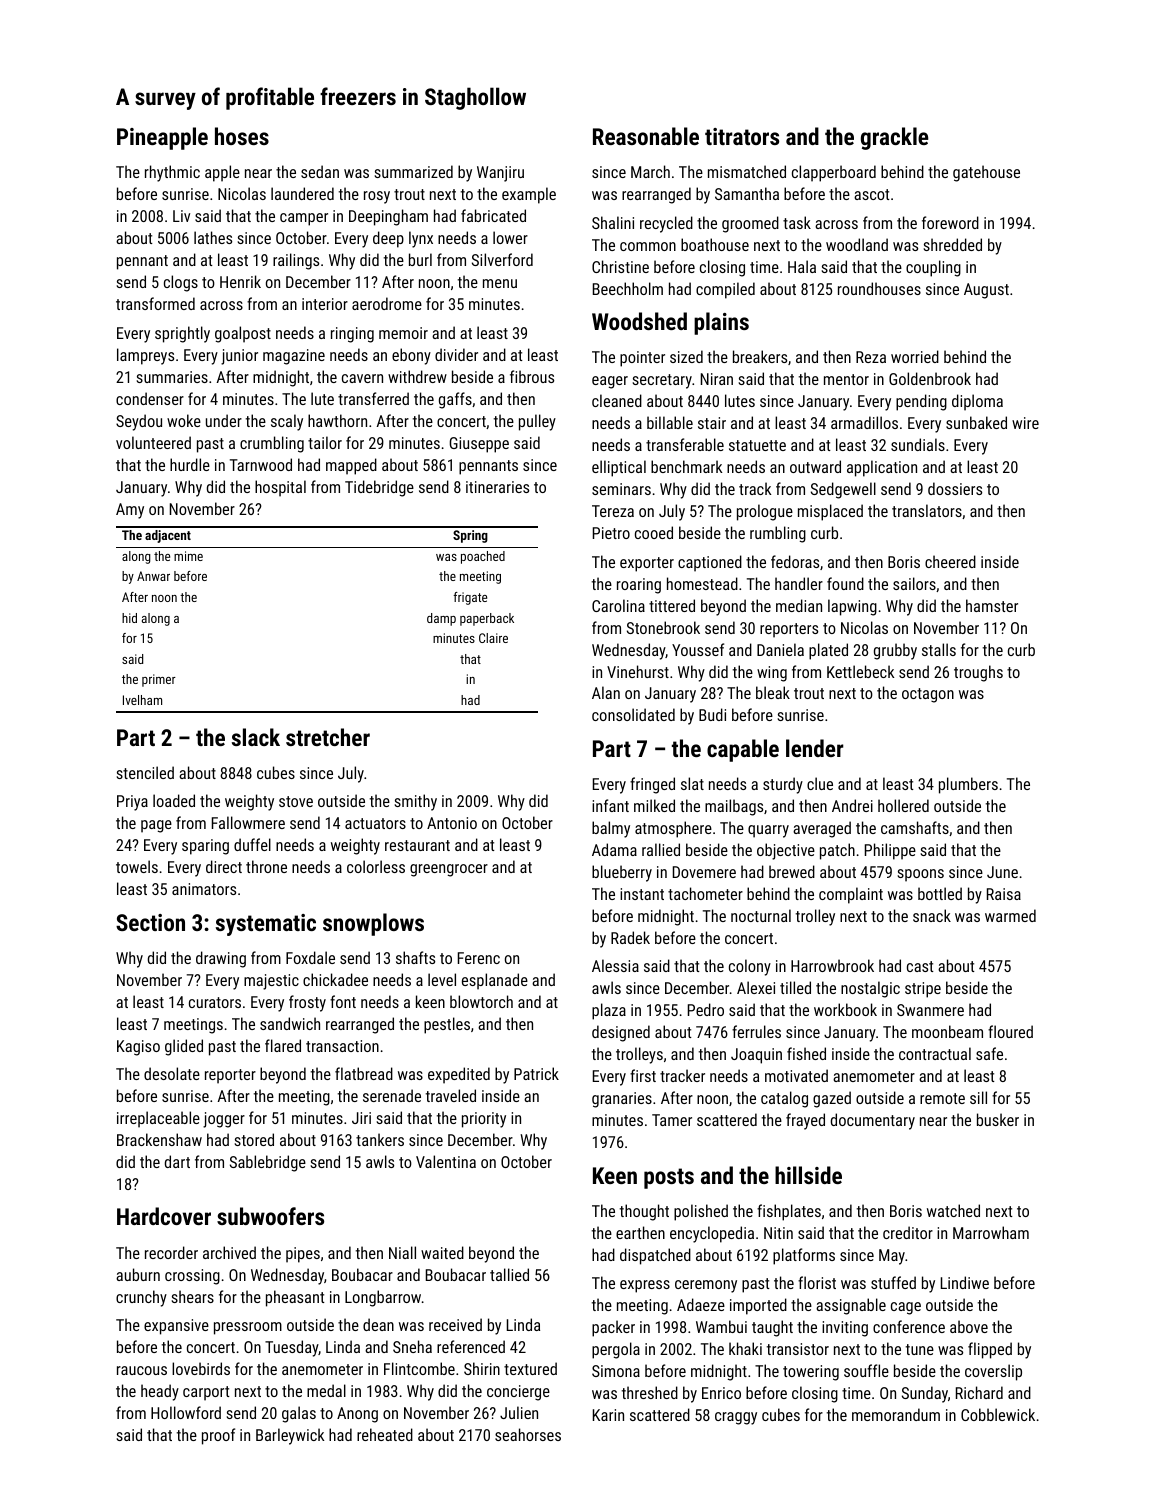 This screenshot has height=1496, width=1156. I want to click on paperback, so click(487, 619).
